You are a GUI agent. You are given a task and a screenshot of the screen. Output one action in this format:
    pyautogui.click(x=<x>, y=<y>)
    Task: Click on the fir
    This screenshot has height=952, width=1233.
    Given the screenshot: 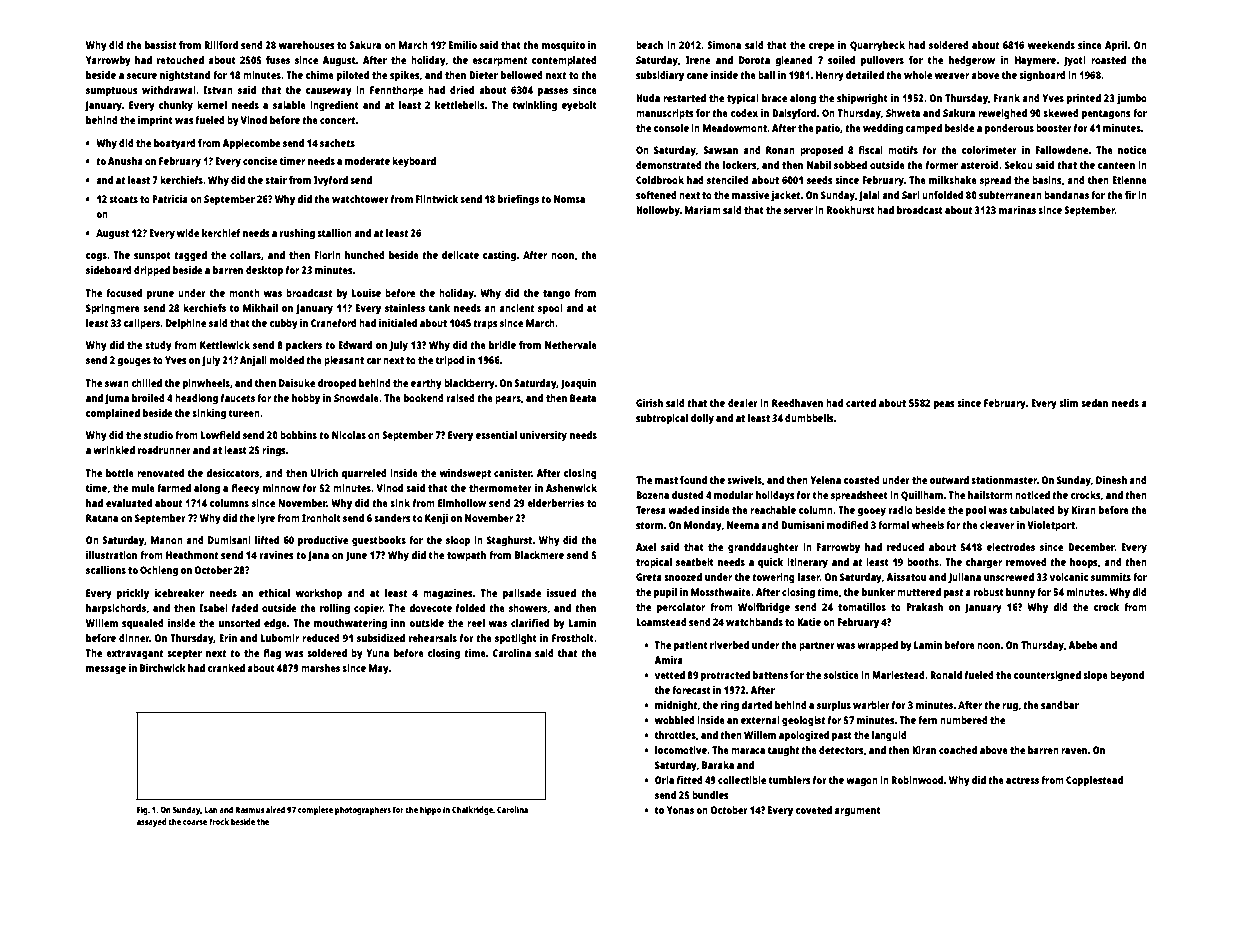 What is the action you would take?
    pyautogui.click(x=1130, y=195)
